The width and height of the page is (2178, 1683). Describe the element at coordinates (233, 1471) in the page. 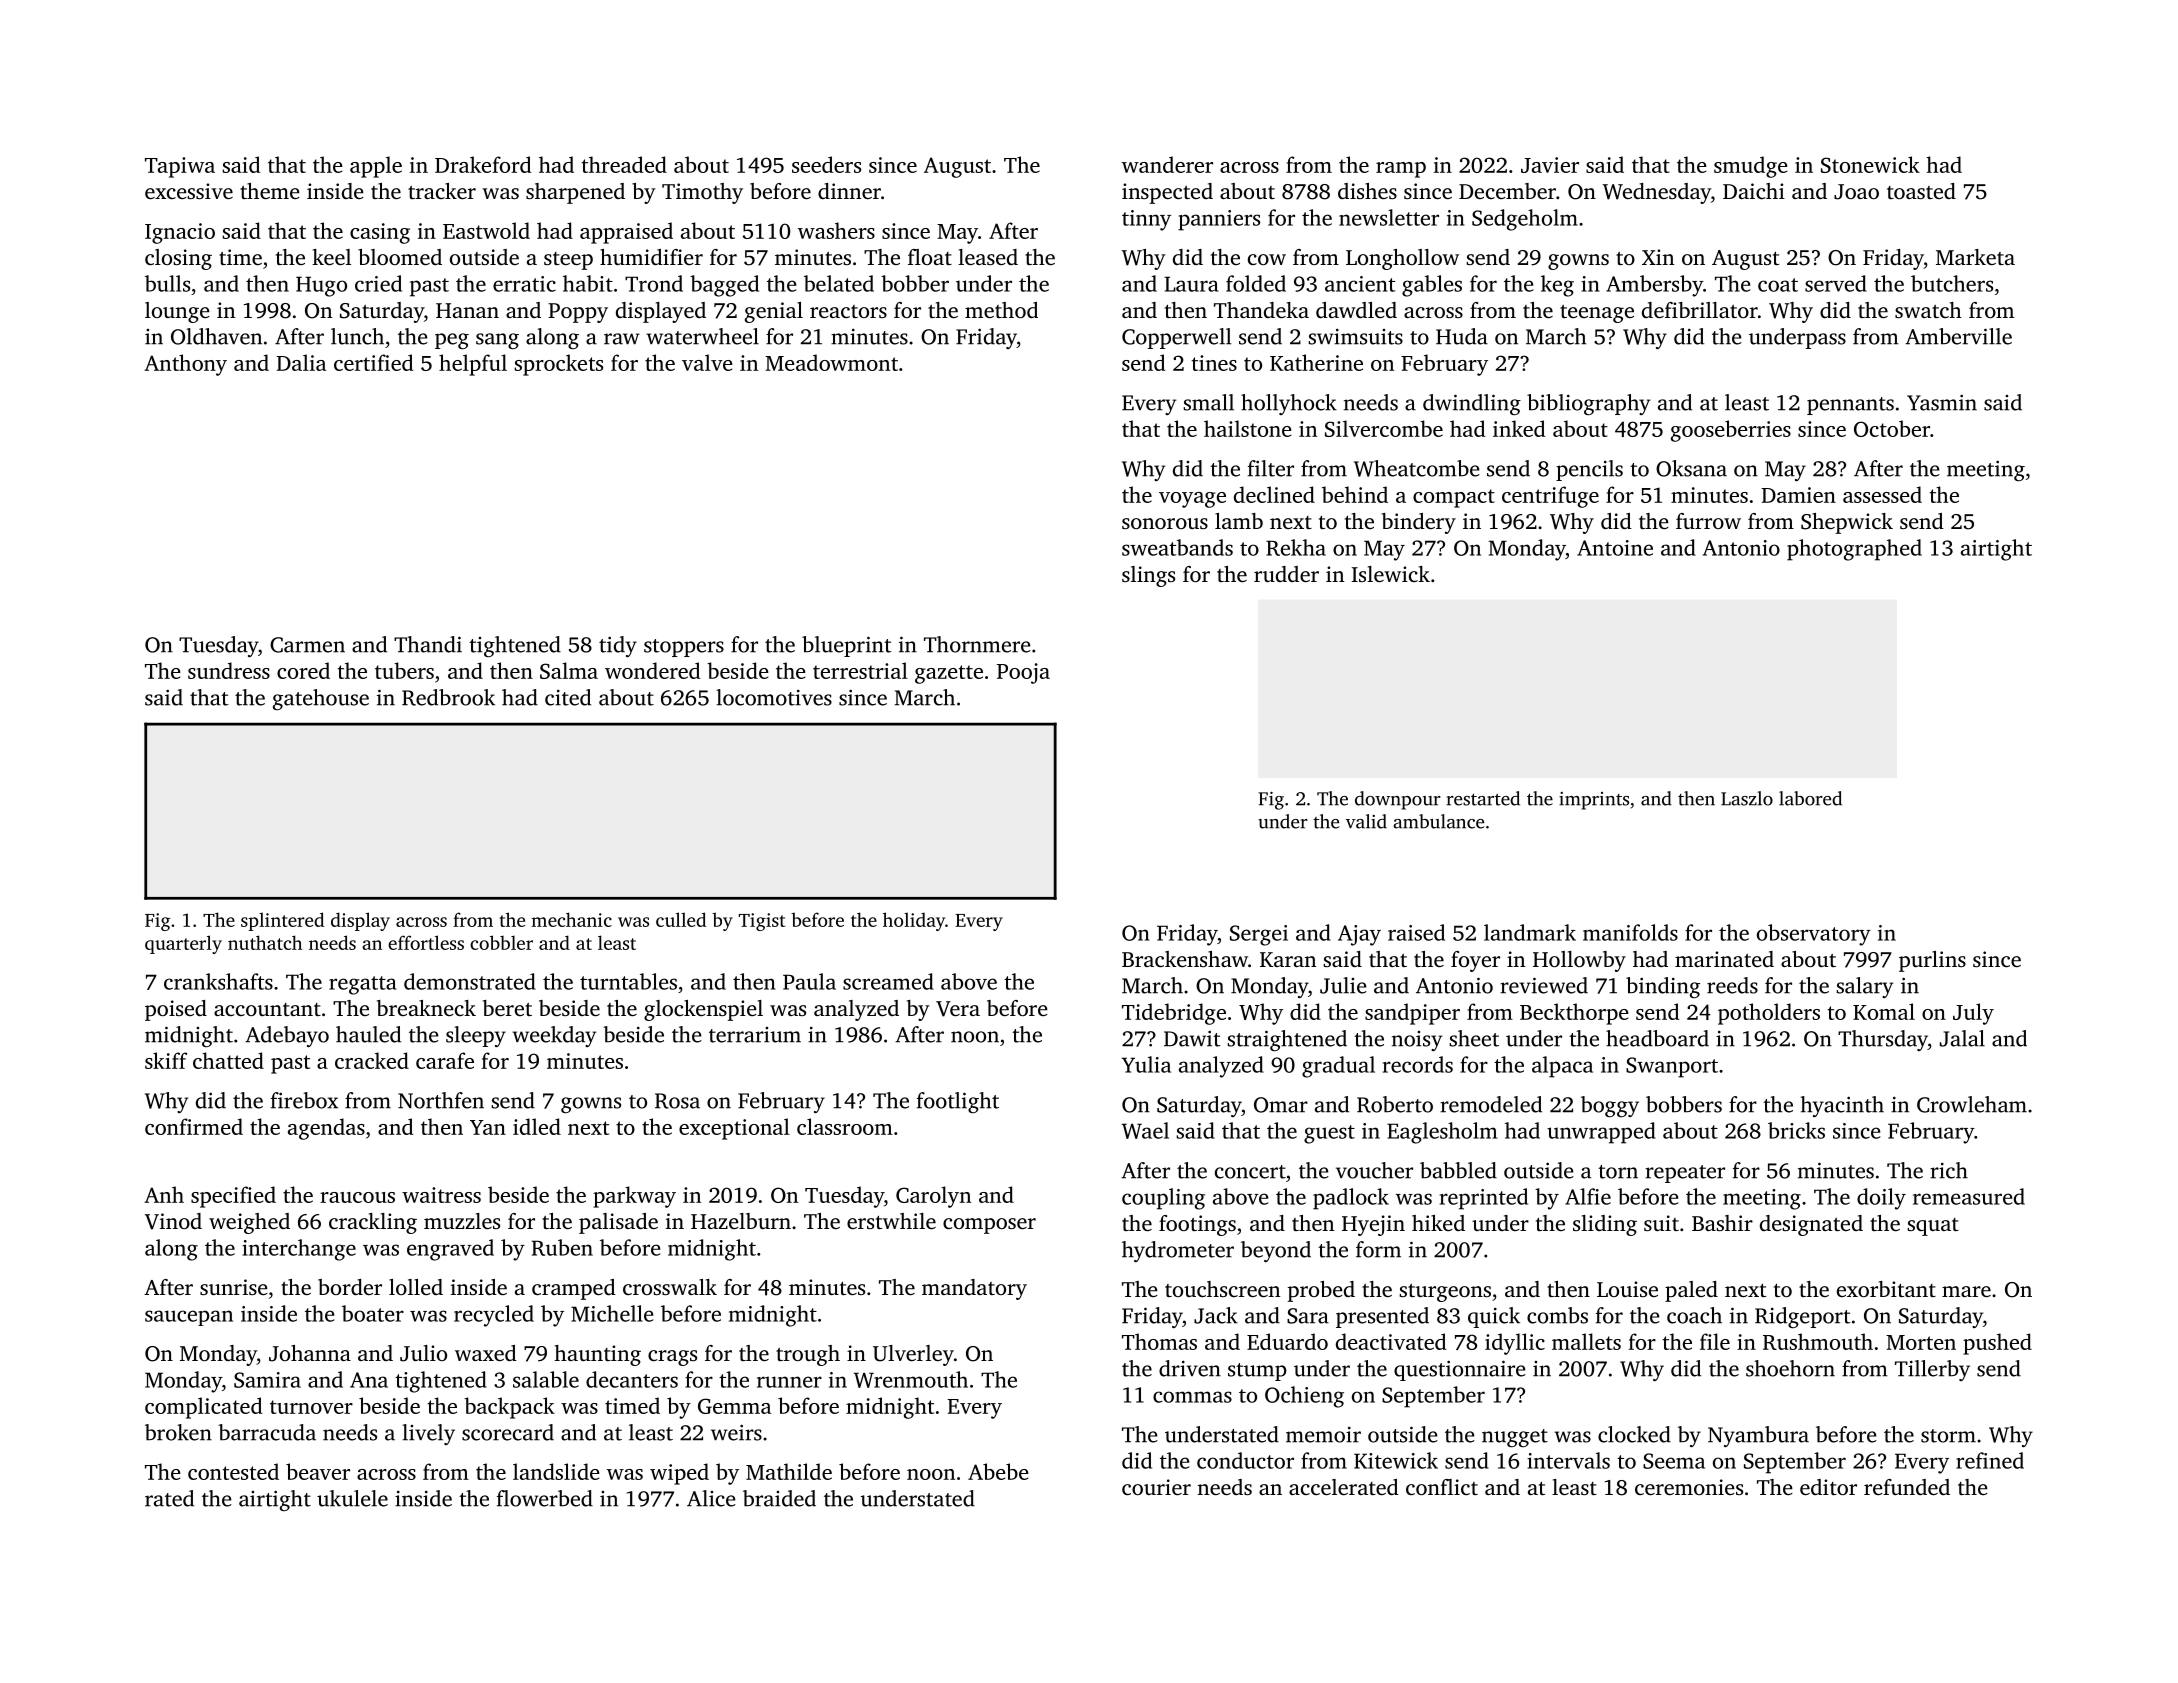

I see `contested` at that location.
